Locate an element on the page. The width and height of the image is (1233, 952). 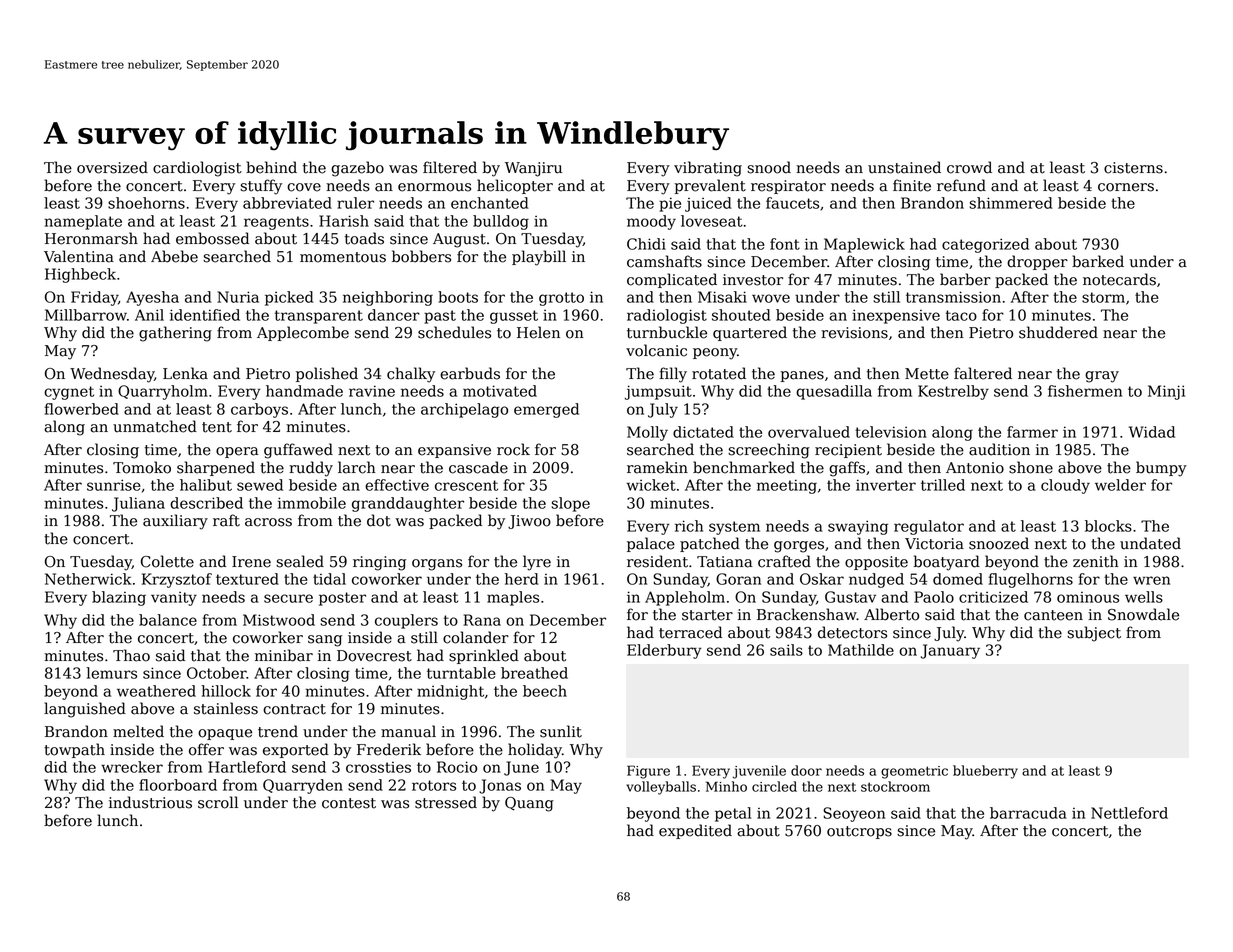
gray is located at coordinates (1102, 377).
